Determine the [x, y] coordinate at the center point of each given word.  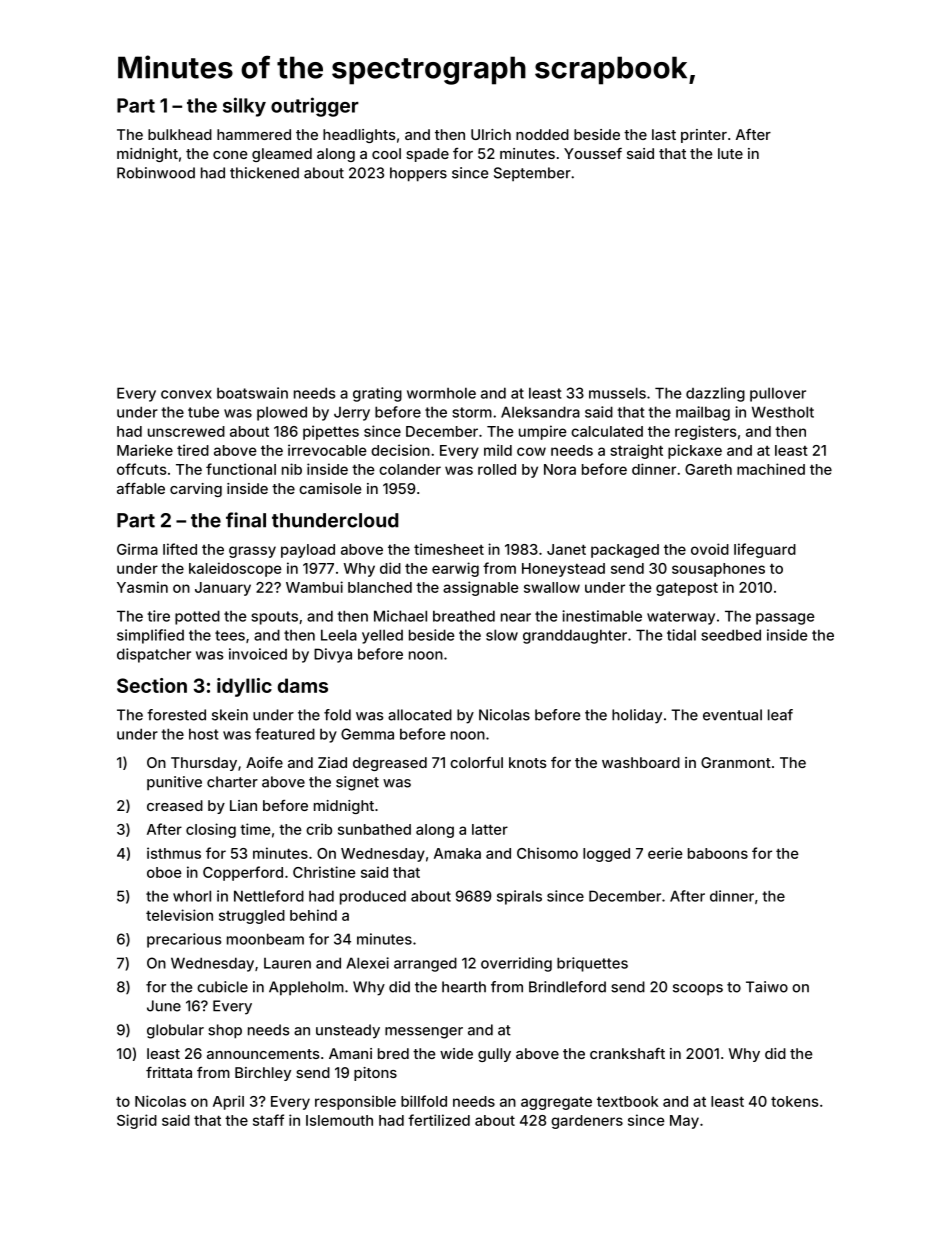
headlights [359, 136]
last [664, 134]
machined [771, 469]
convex [186, 394]
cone [230, 155]
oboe [164, 872]
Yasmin [142, 587]
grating [377, 394]
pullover [778, 394]
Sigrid [137, 1121]
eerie [665, 853]
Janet [566, 549]
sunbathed [374, 829]
